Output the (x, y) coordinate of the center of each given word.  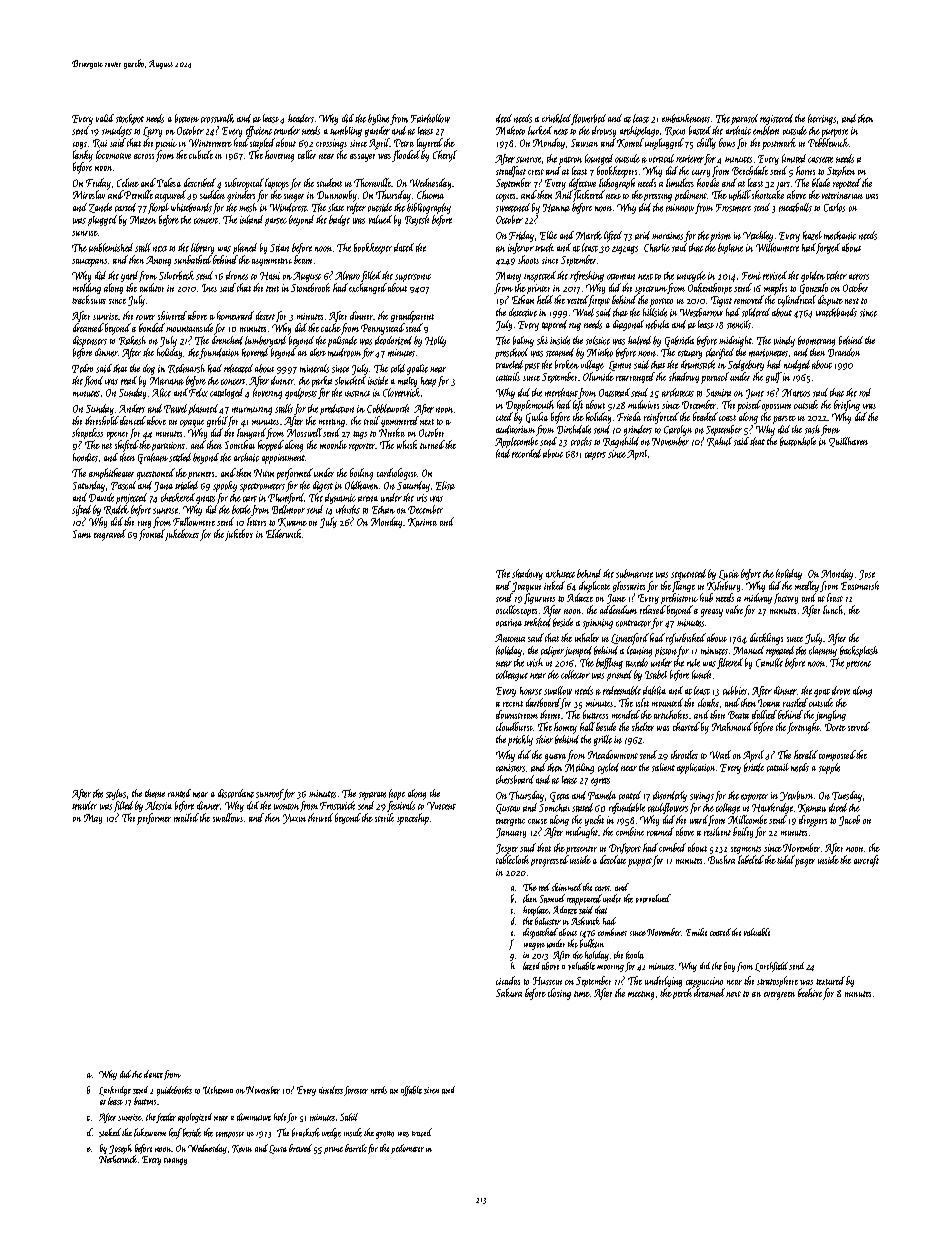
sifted (81, 510)
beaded (705, 416)
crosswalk (217, 118)
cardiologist (397, 474)
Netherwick (118, 1159)
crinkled (556, 118)
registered (776, 119)
